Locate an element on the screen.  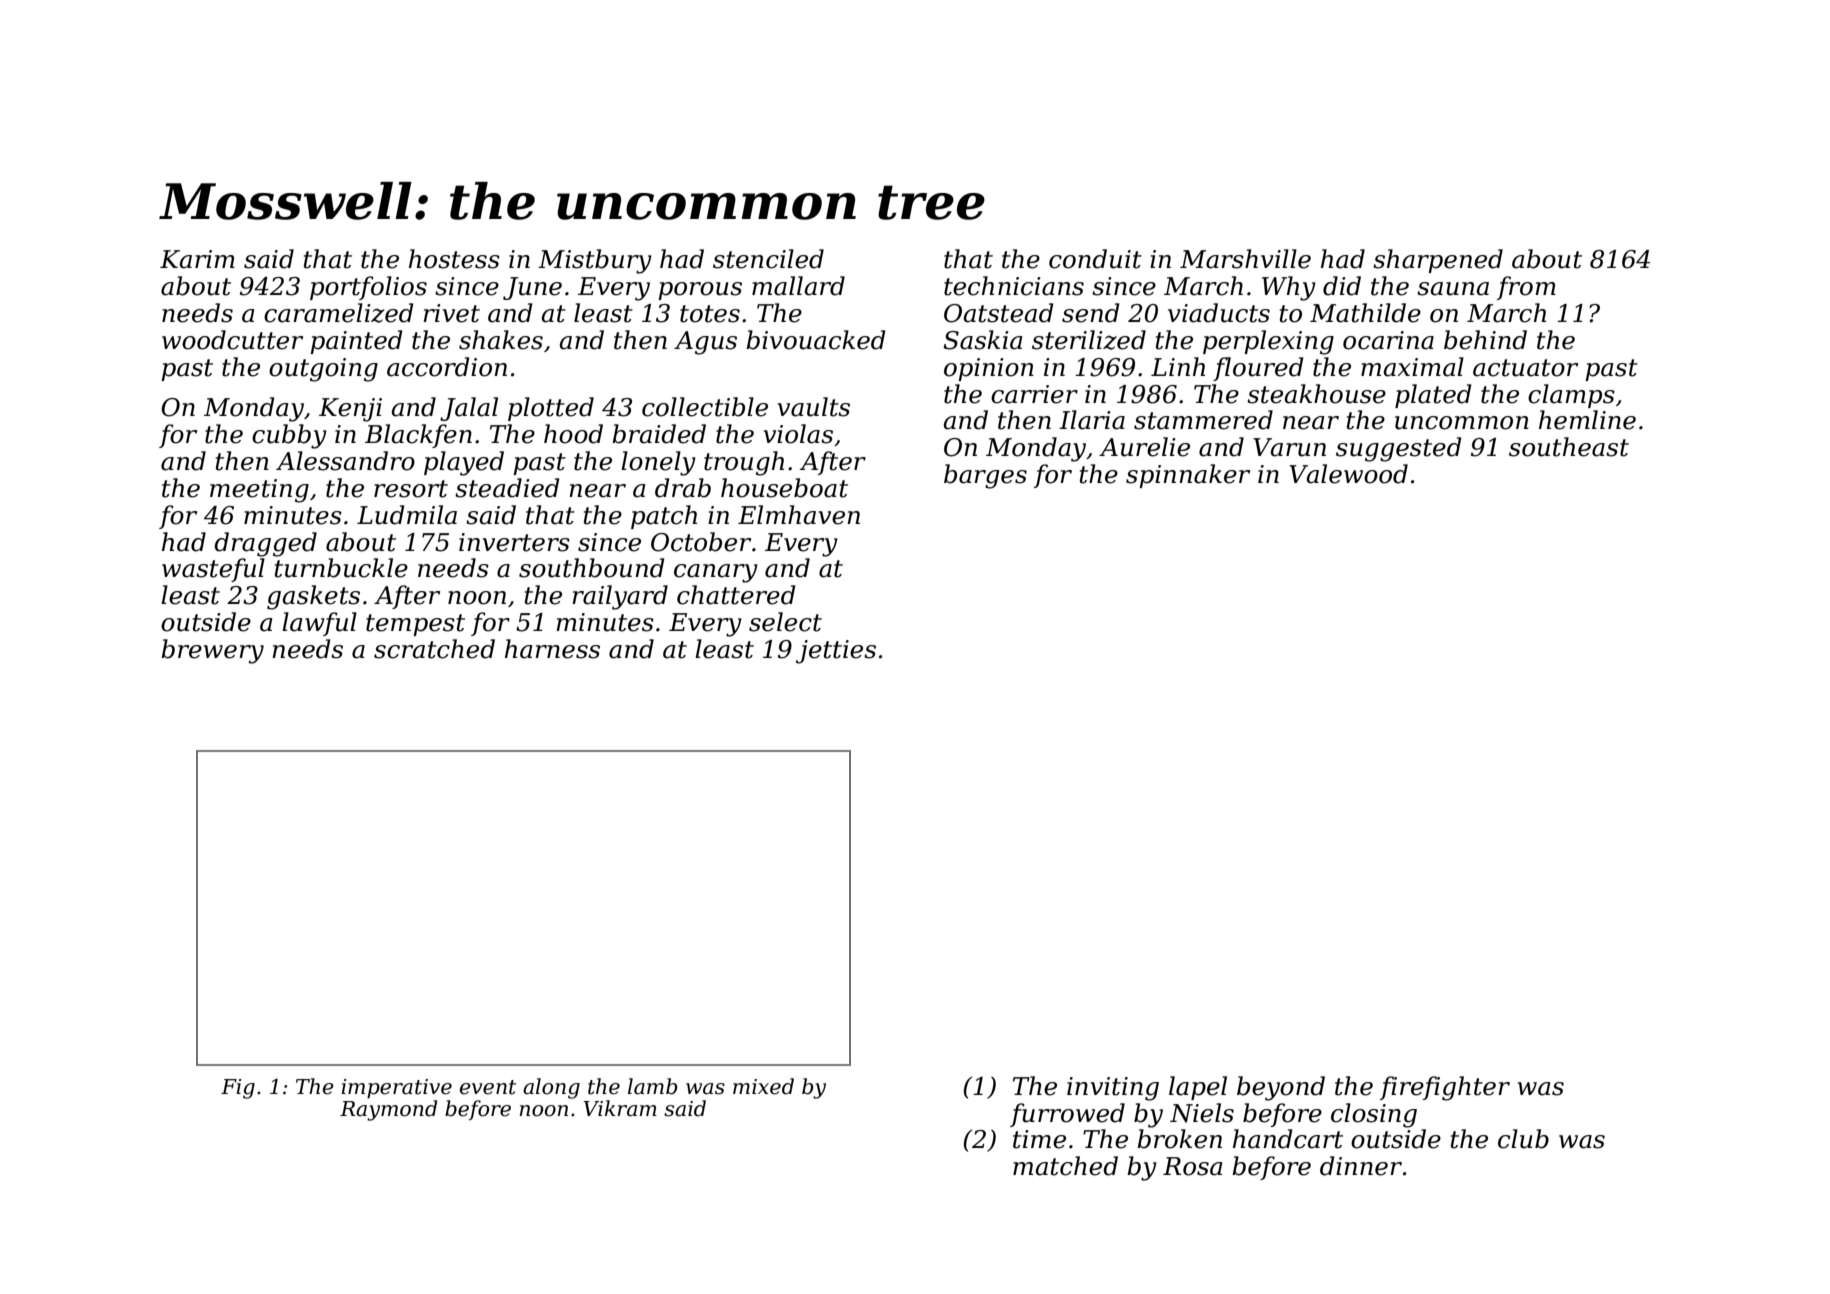
chattered is located at coordinates (736, 595).
